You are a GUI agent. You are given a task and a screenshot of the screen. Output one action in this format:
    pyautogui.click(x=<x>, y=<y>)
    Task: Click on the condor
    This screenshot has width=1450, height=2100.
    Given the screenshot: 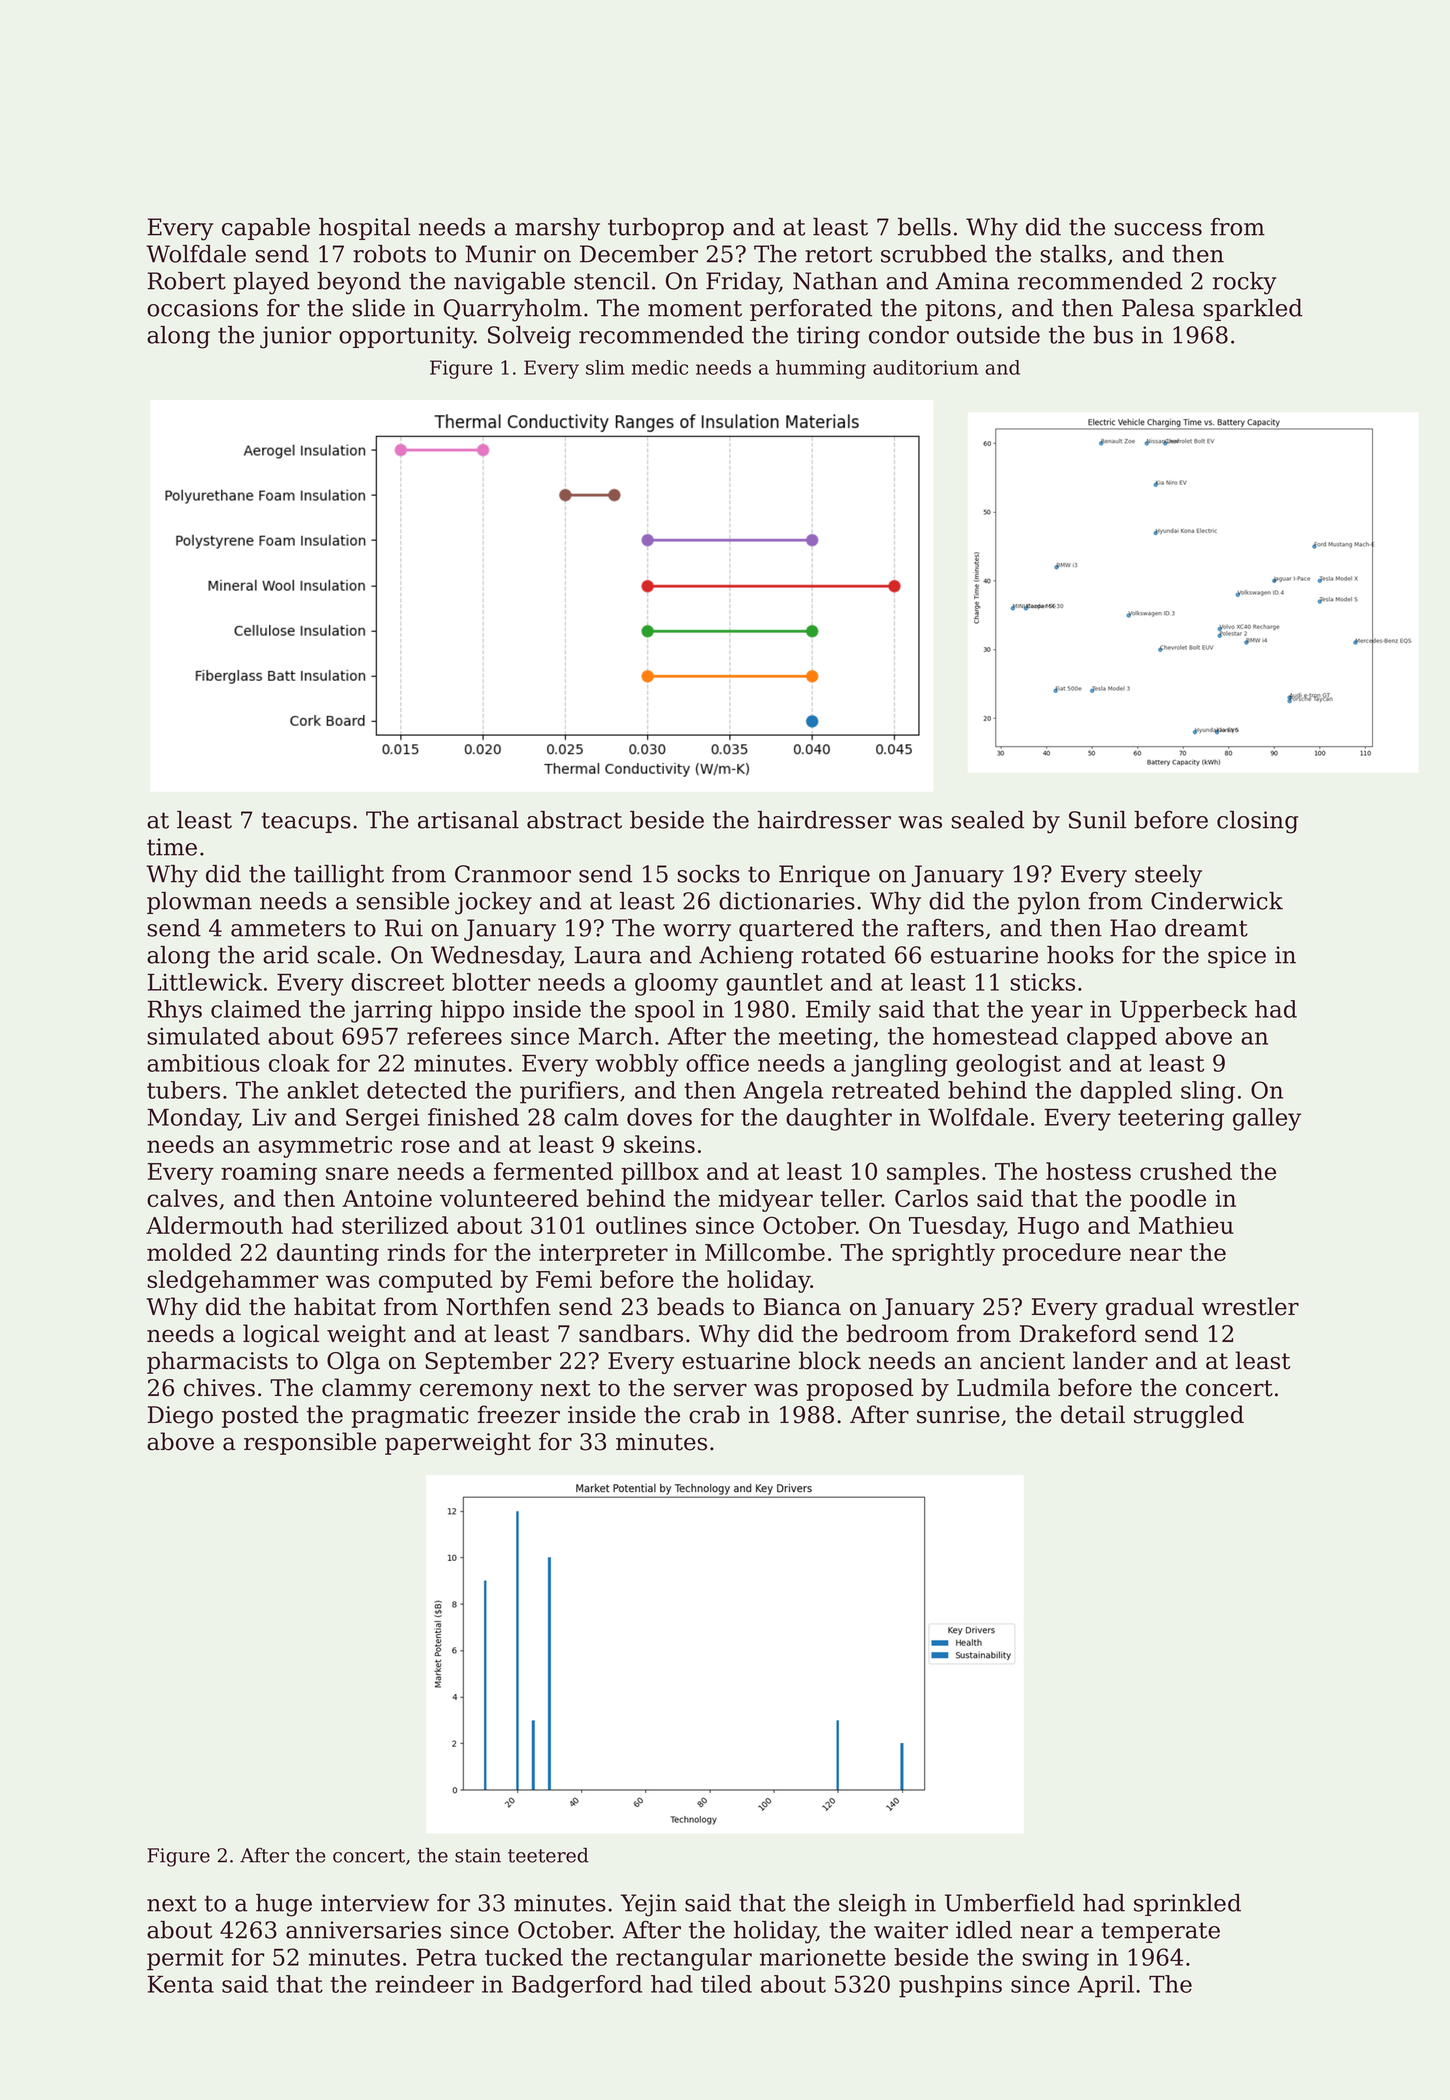 What is the action you would take?
    pyautogui.click(x=909, y=335)
